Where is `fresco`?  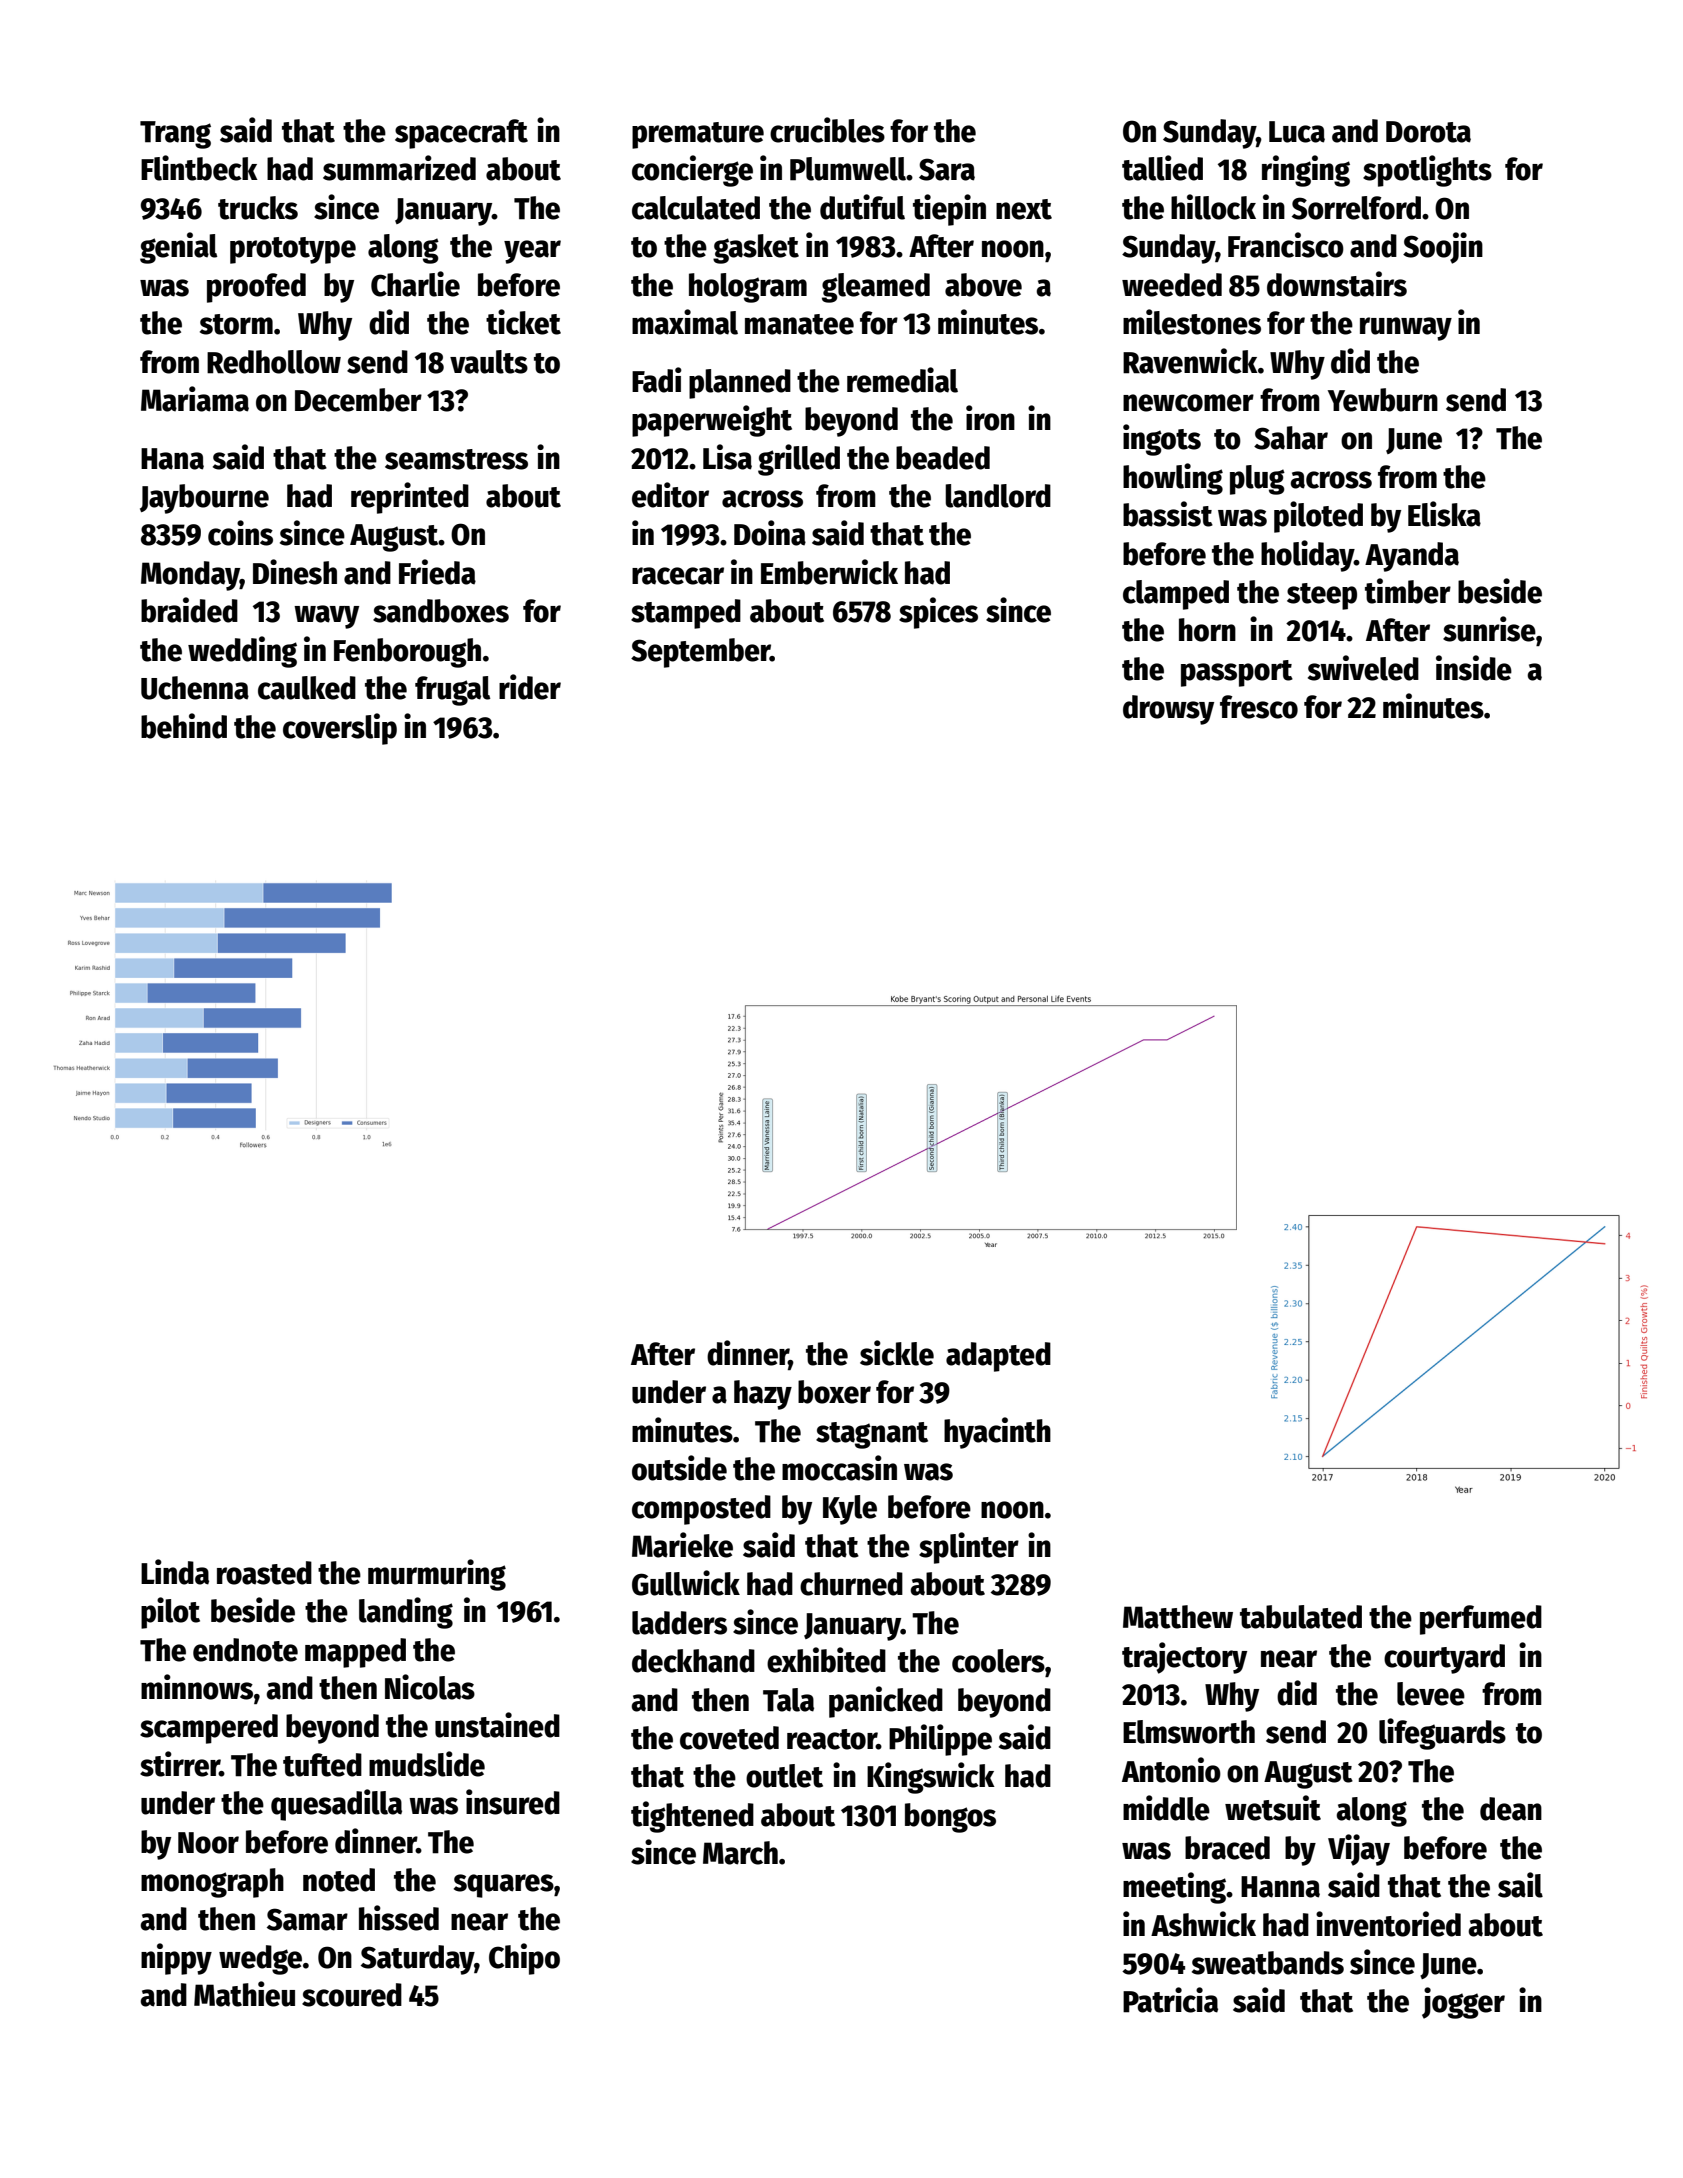
fresco is located at coordinates (1259, 707).
